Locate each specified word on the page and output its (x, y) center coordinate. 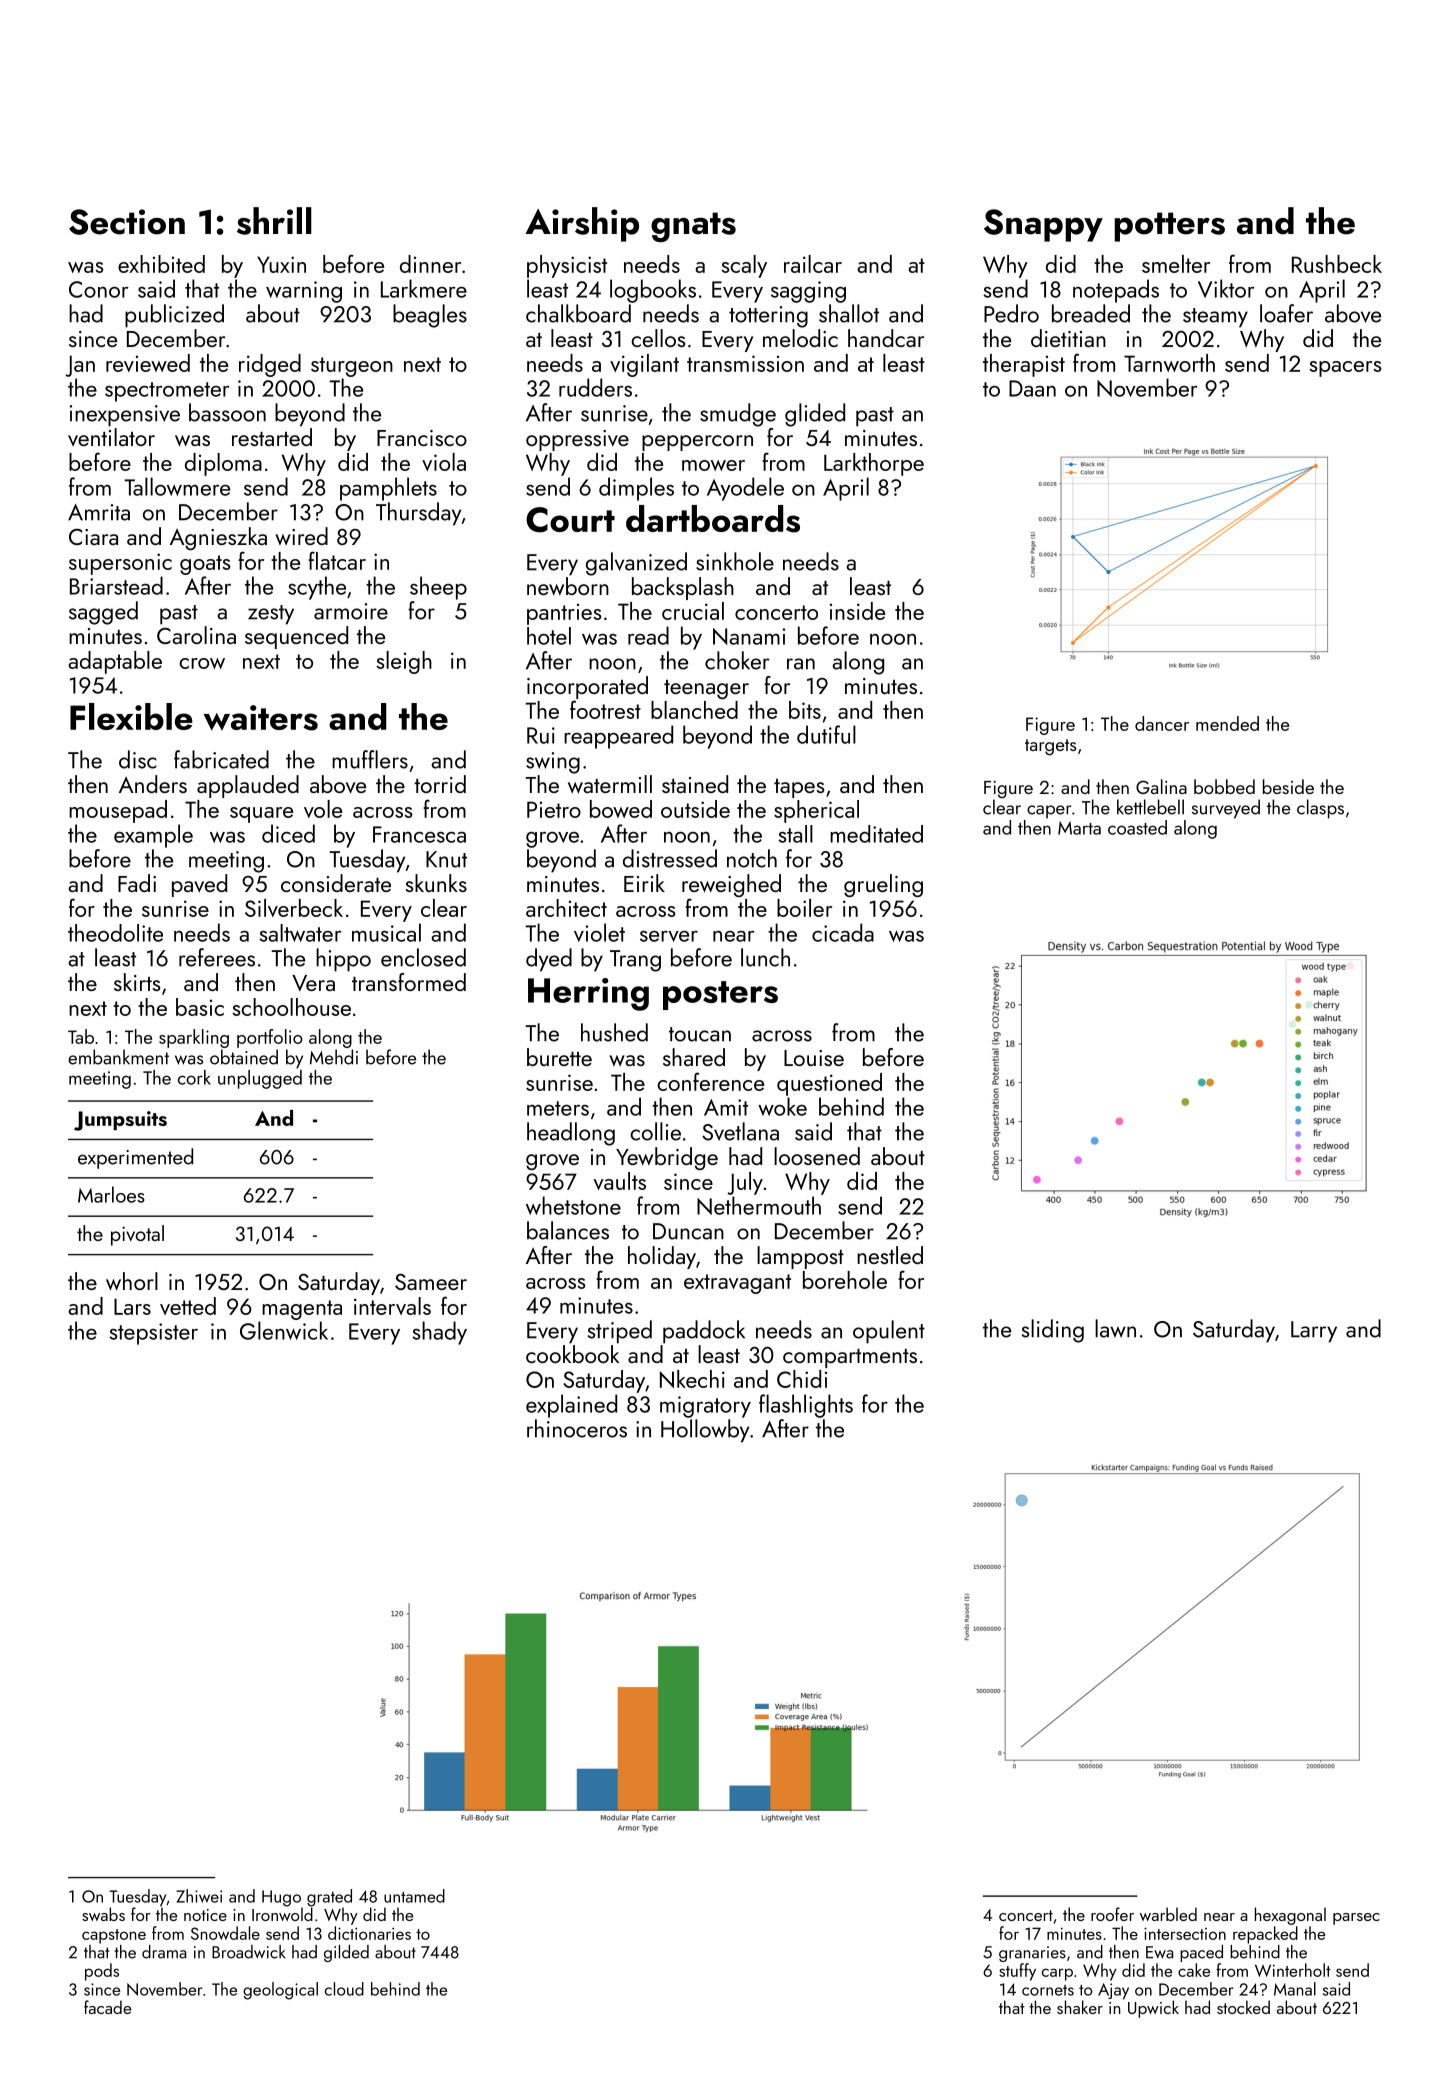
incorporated (587, 687)
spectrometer (167, 392)
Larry (1314, 1332)
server (669, 936)
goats (205, 565)
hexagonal (1290, 1916)
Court (570, 520)
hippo (343, 960)
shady (439, 1333)
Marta (1079, 828)
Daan (1032, 388)
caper (1049, 812)
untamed (414, 1896)
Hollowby (705, 1431)
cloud (344, 1989)
